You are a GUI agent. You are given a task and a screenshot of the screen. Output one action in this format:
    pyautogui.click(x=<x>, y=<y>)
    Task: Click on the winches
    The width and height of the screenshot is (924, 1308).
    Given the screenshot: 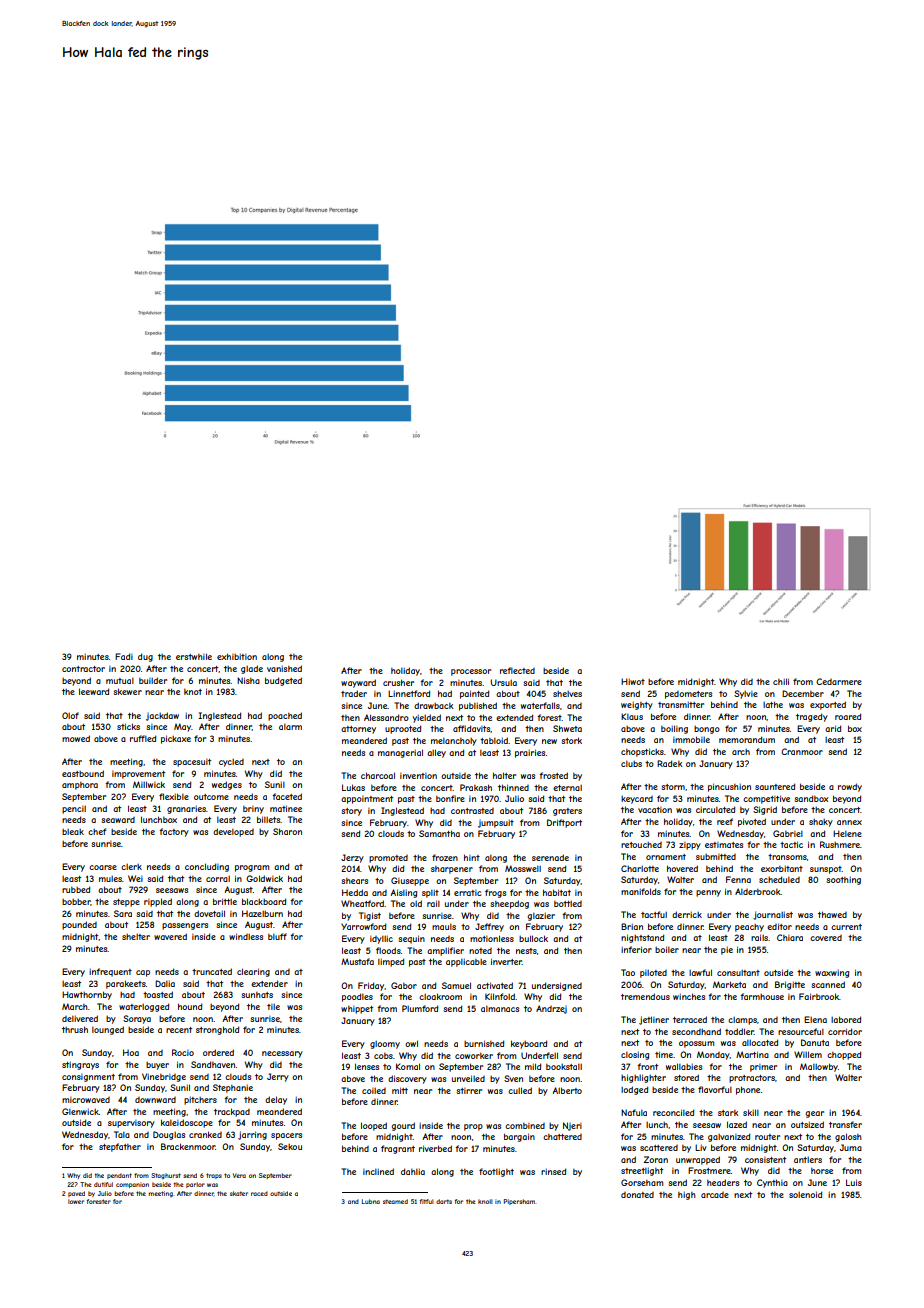 What is the action you would take?
    pyautogui.click(x=689, y=996)
